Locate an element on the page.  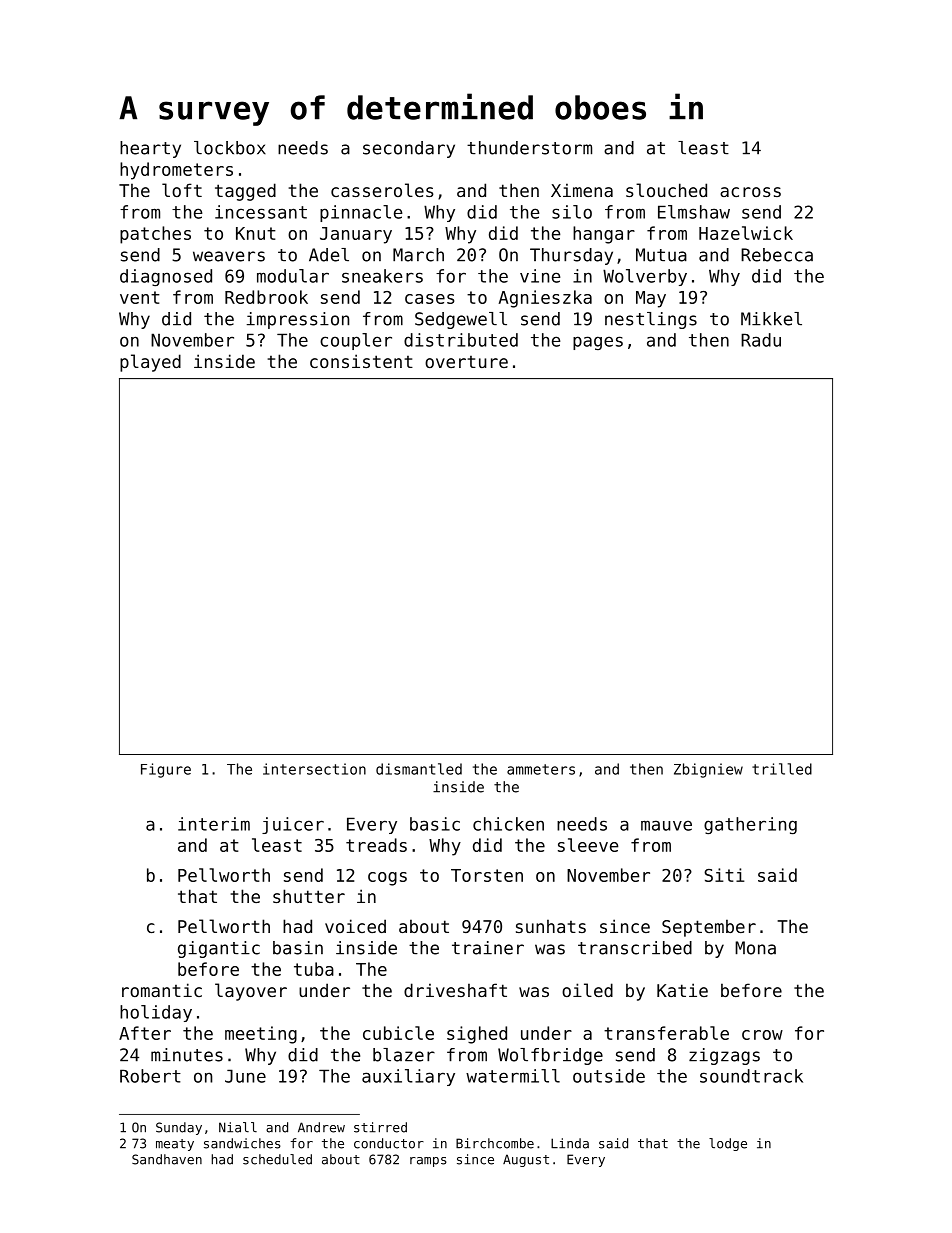
voiced is located at coordinates (355, 926).
